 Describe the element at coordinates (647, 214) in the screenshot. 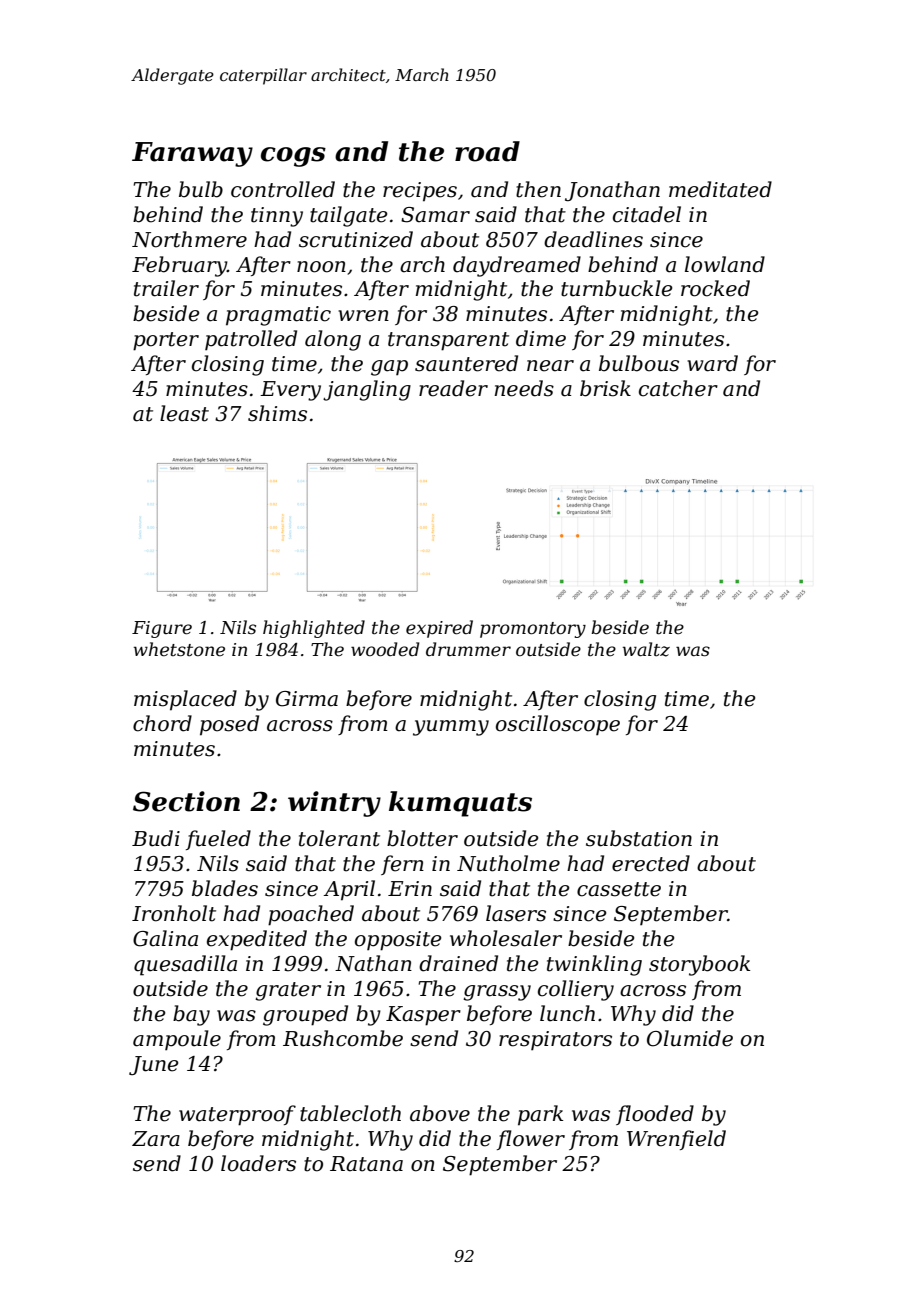

I see `citadel` at that location.
